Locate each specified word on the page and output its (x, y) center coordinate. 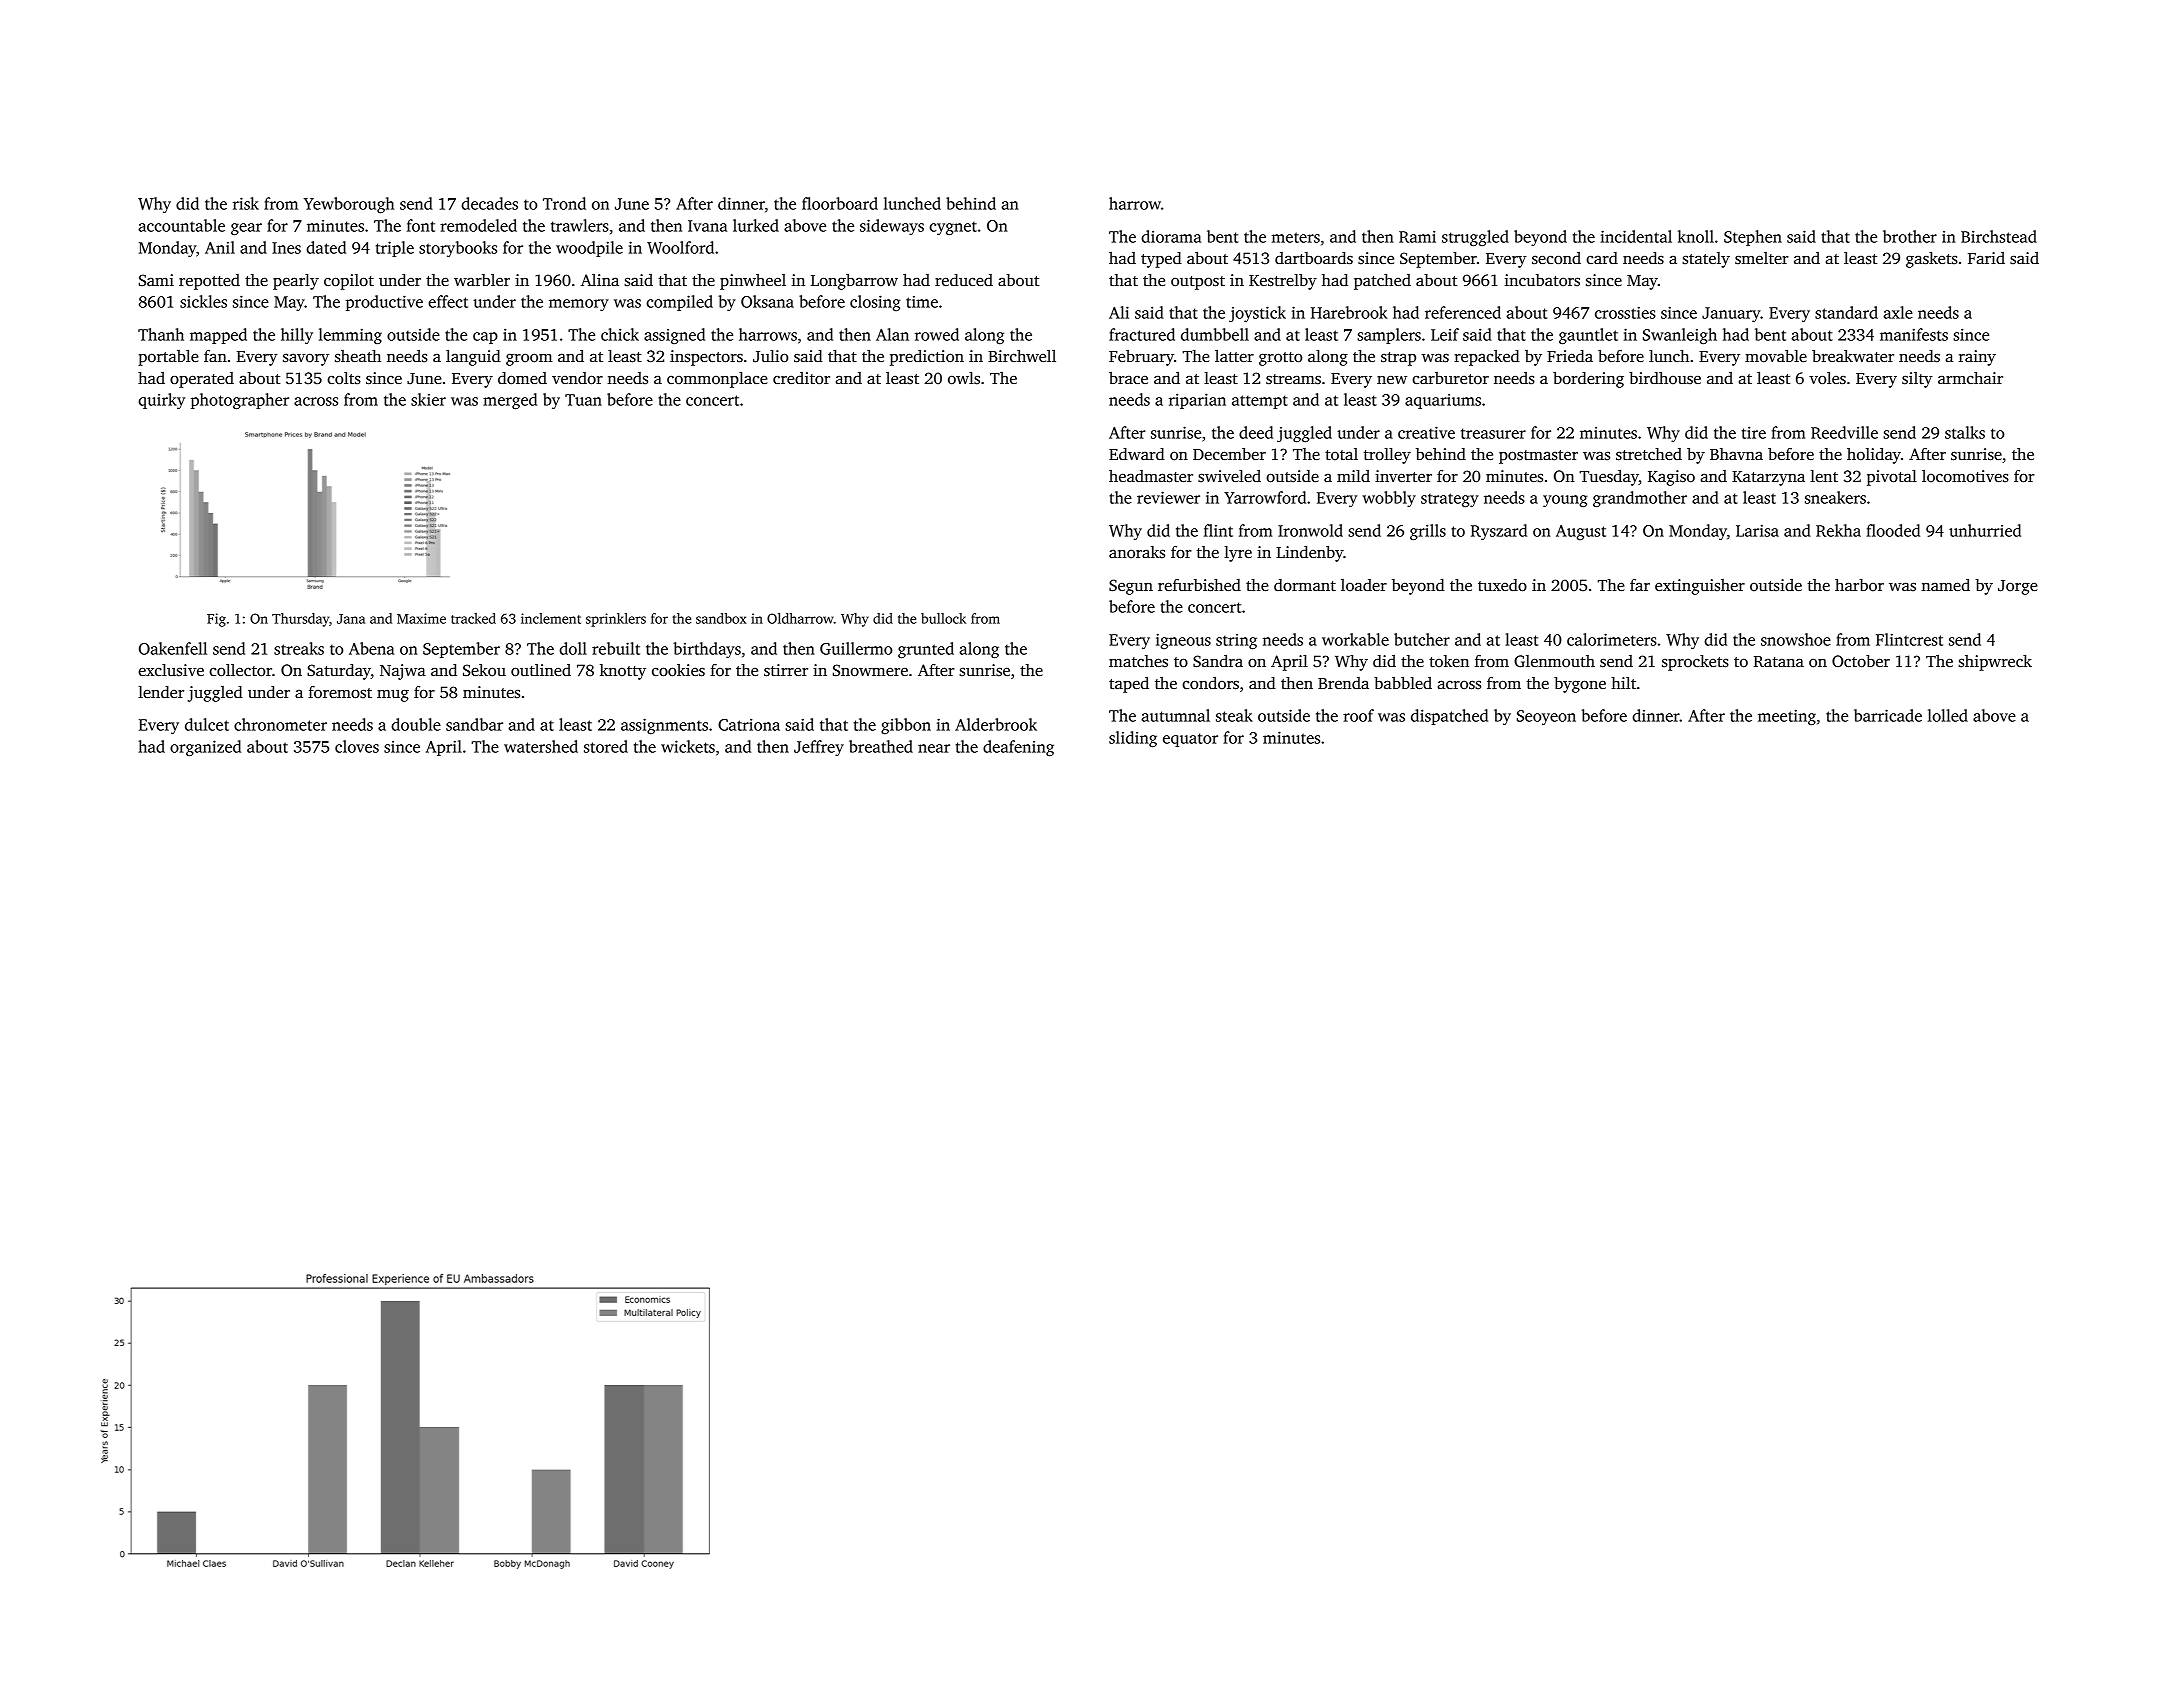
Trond (564, 203)
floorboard (840, 203)
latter (1234, 356)
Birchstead (1999, 236)
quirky (161, 401)
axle (1898, 312)
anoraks (1137, 552)
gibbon (906, 726)
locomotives (1965, 476)
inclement (551, 618)
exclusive (171, 670)
